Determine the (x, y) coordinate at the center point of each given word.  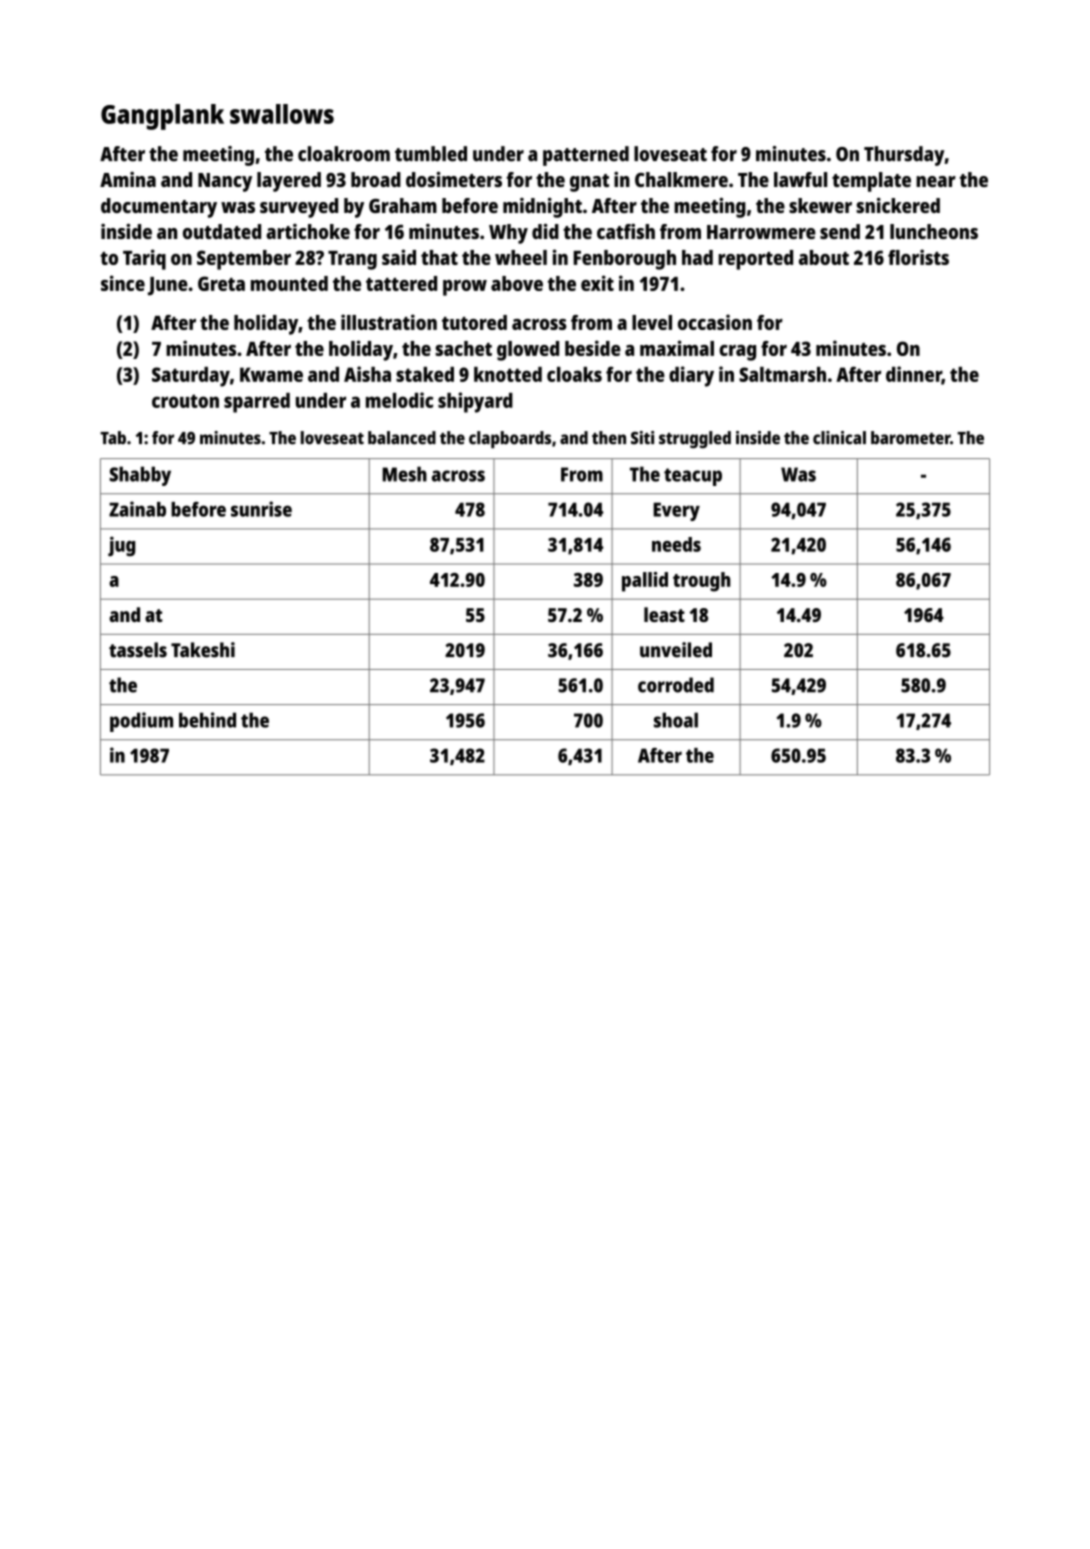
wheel (521, 257)
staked (425, 374)
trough (701, 582)
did (545, 231)
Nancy (225, 182)
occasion (715, 322)
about (824, 257)
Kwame (271, 374)
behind (207, 720)
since (123, 283)
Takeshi (203, 650)
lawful (800, 179)
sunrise (261, 509)
